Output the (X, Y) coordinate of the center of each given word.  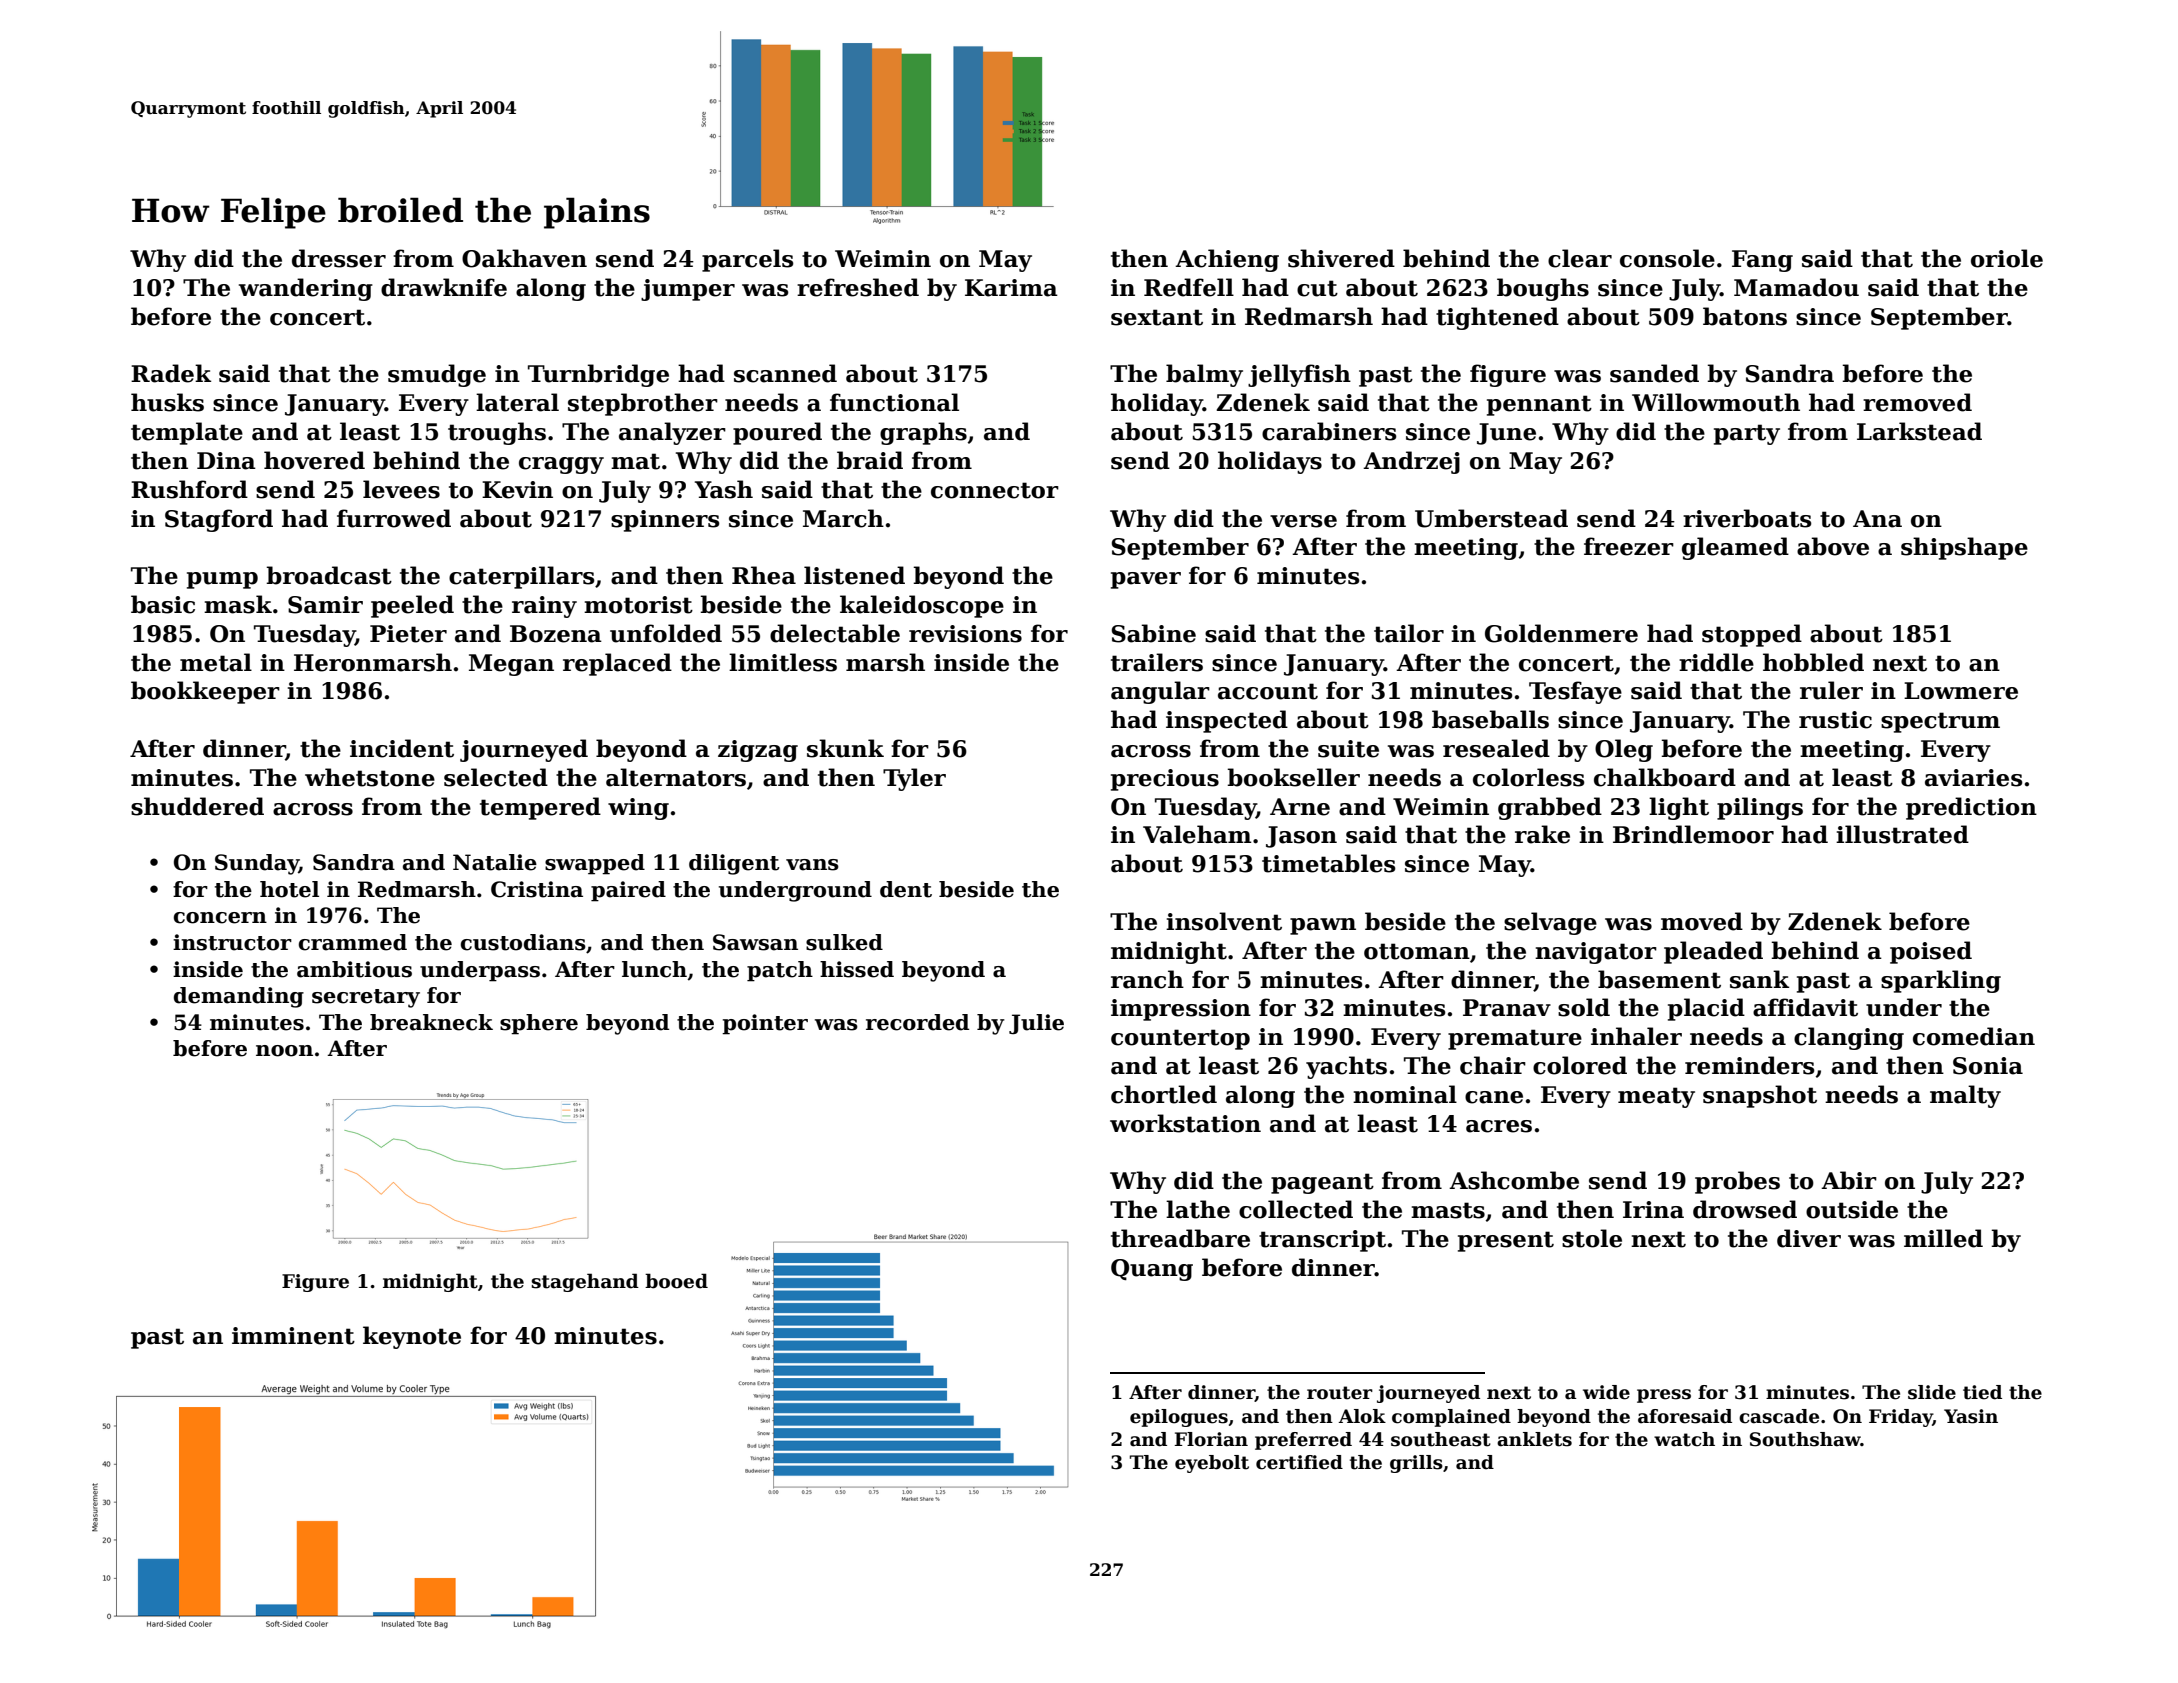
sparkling (1941, 981)
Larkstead (1919, 431)
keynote (412, 1337)
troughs (497, 433)
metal (216, 662)
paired (628, 891)
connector (995, 490)
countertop (1180, 1039)
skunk (845, 748)
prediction (1971, 808)
